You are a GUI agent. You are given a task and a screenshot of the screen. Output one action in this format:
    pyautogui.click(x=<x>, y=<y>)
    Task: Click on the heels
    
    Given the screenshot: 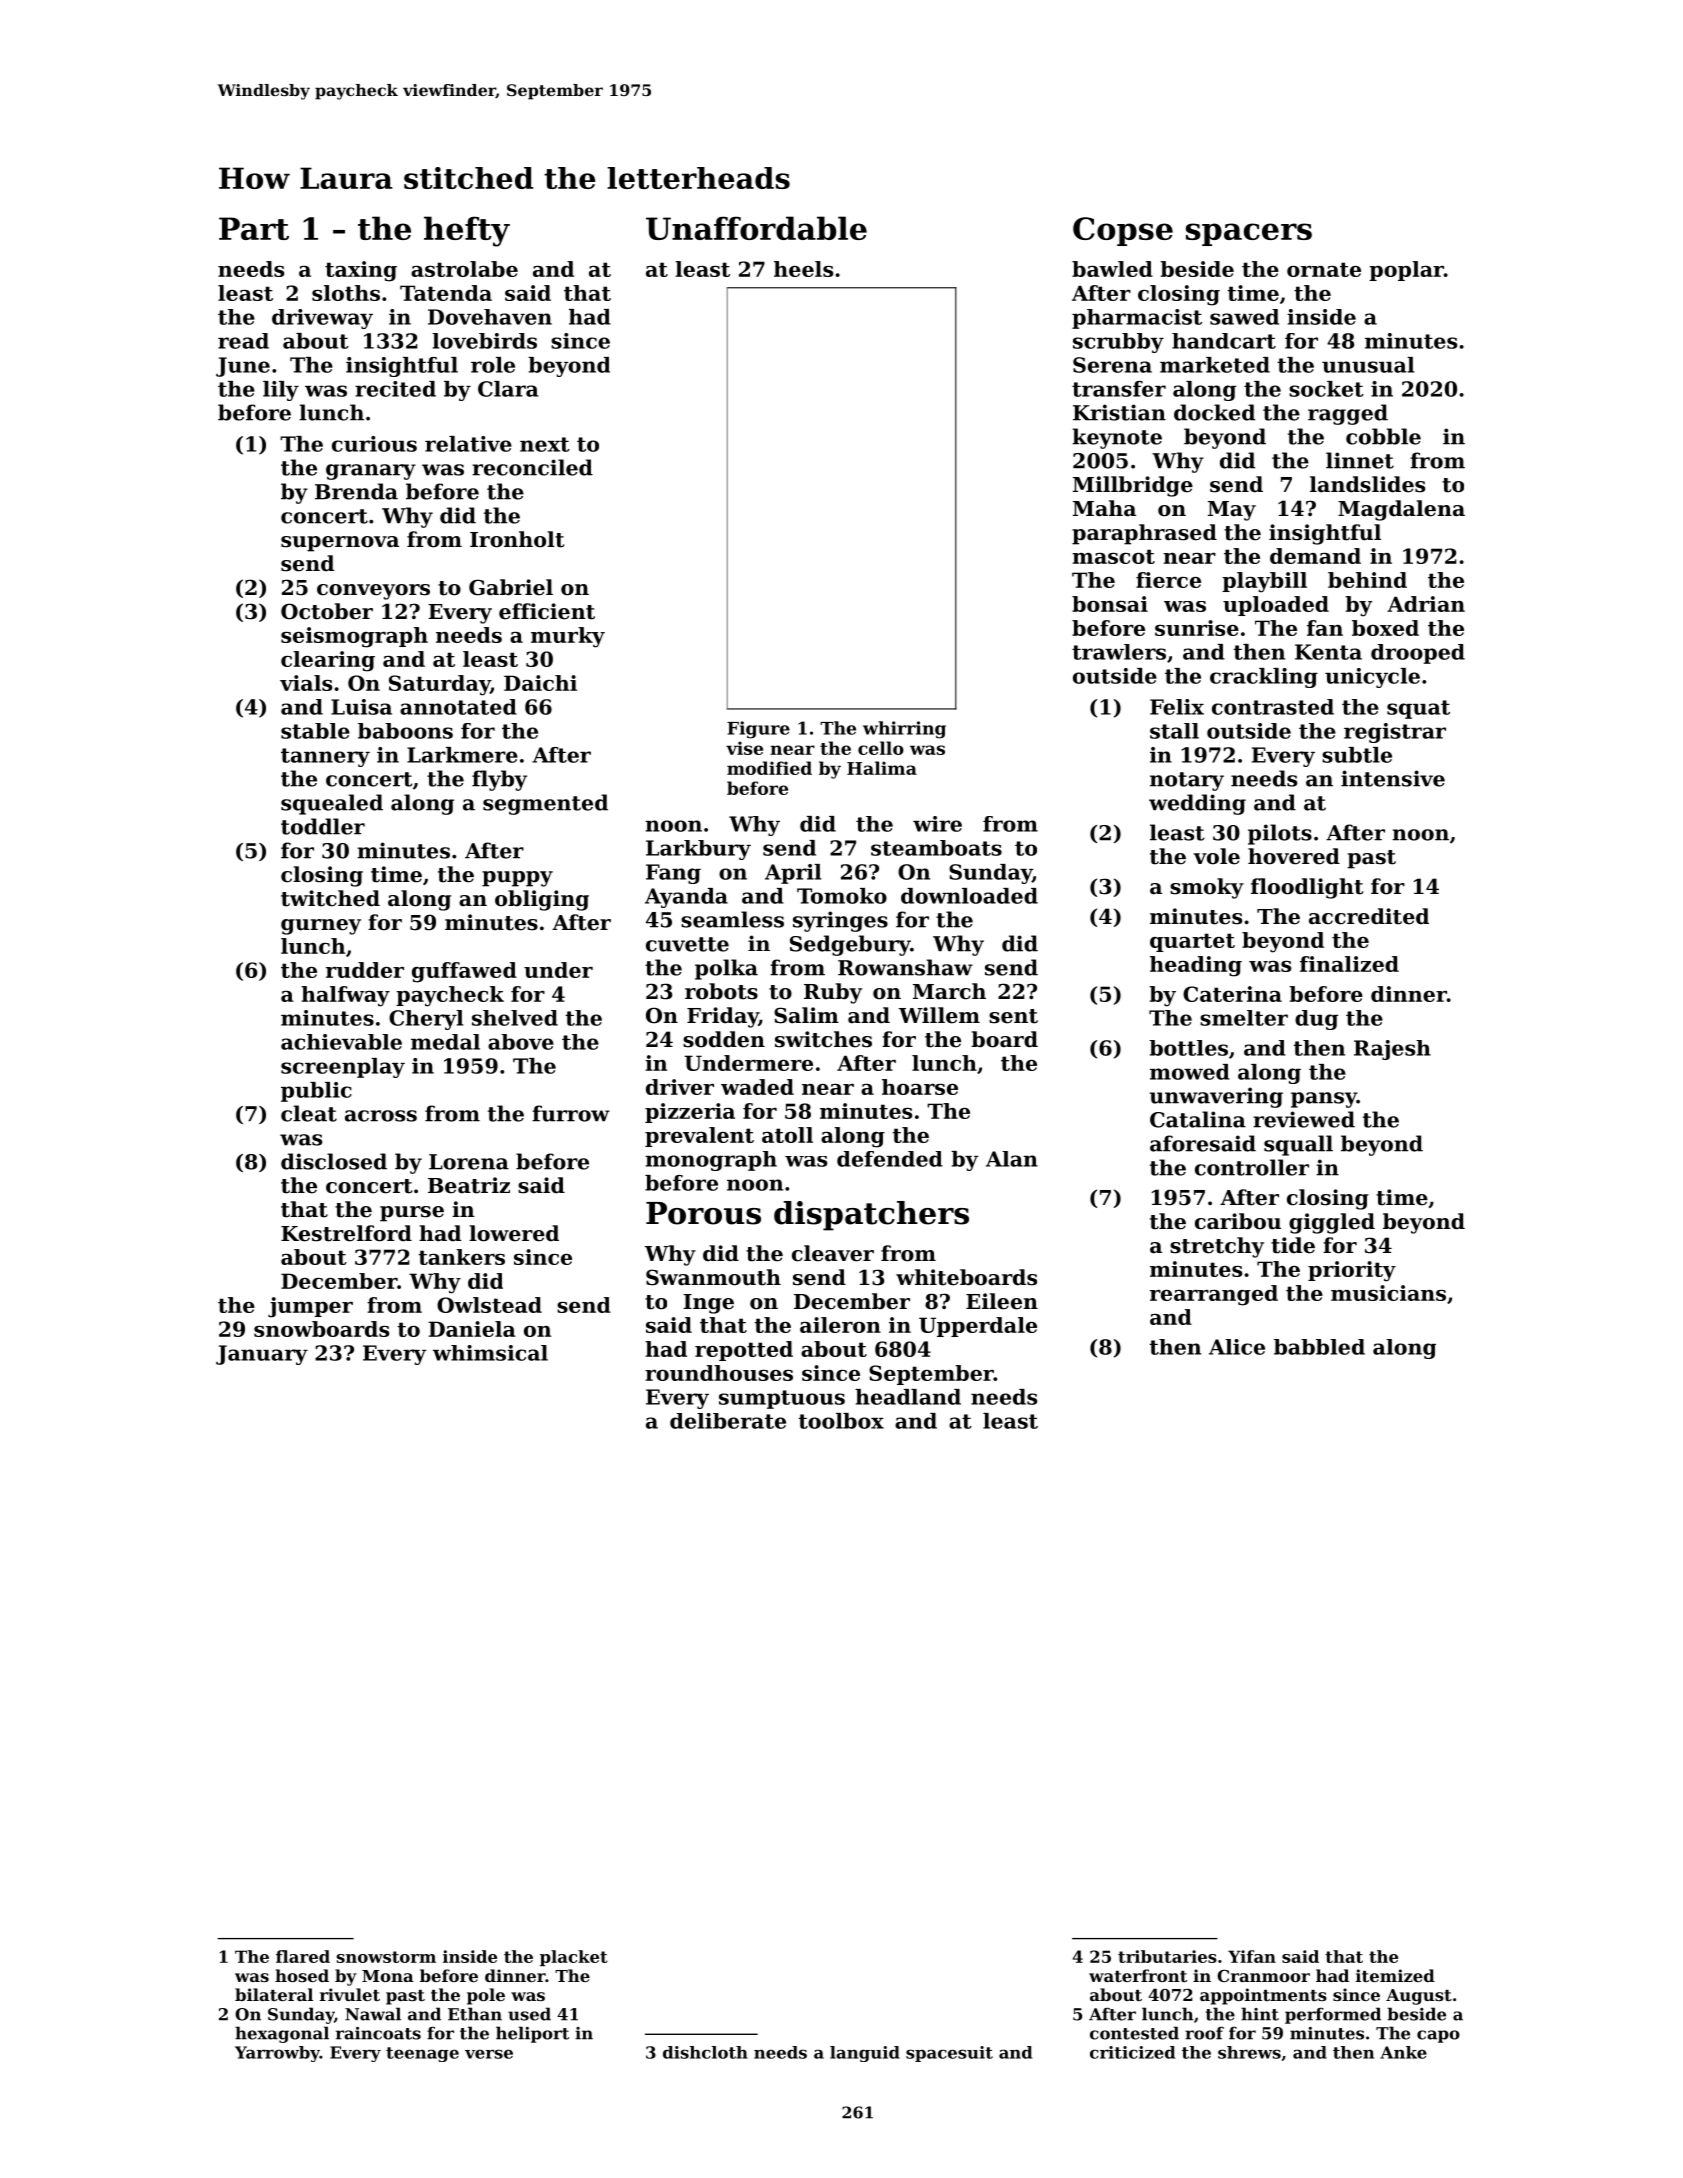 What is the action you would take?
    pyautogui.click(x=803, y=269)
